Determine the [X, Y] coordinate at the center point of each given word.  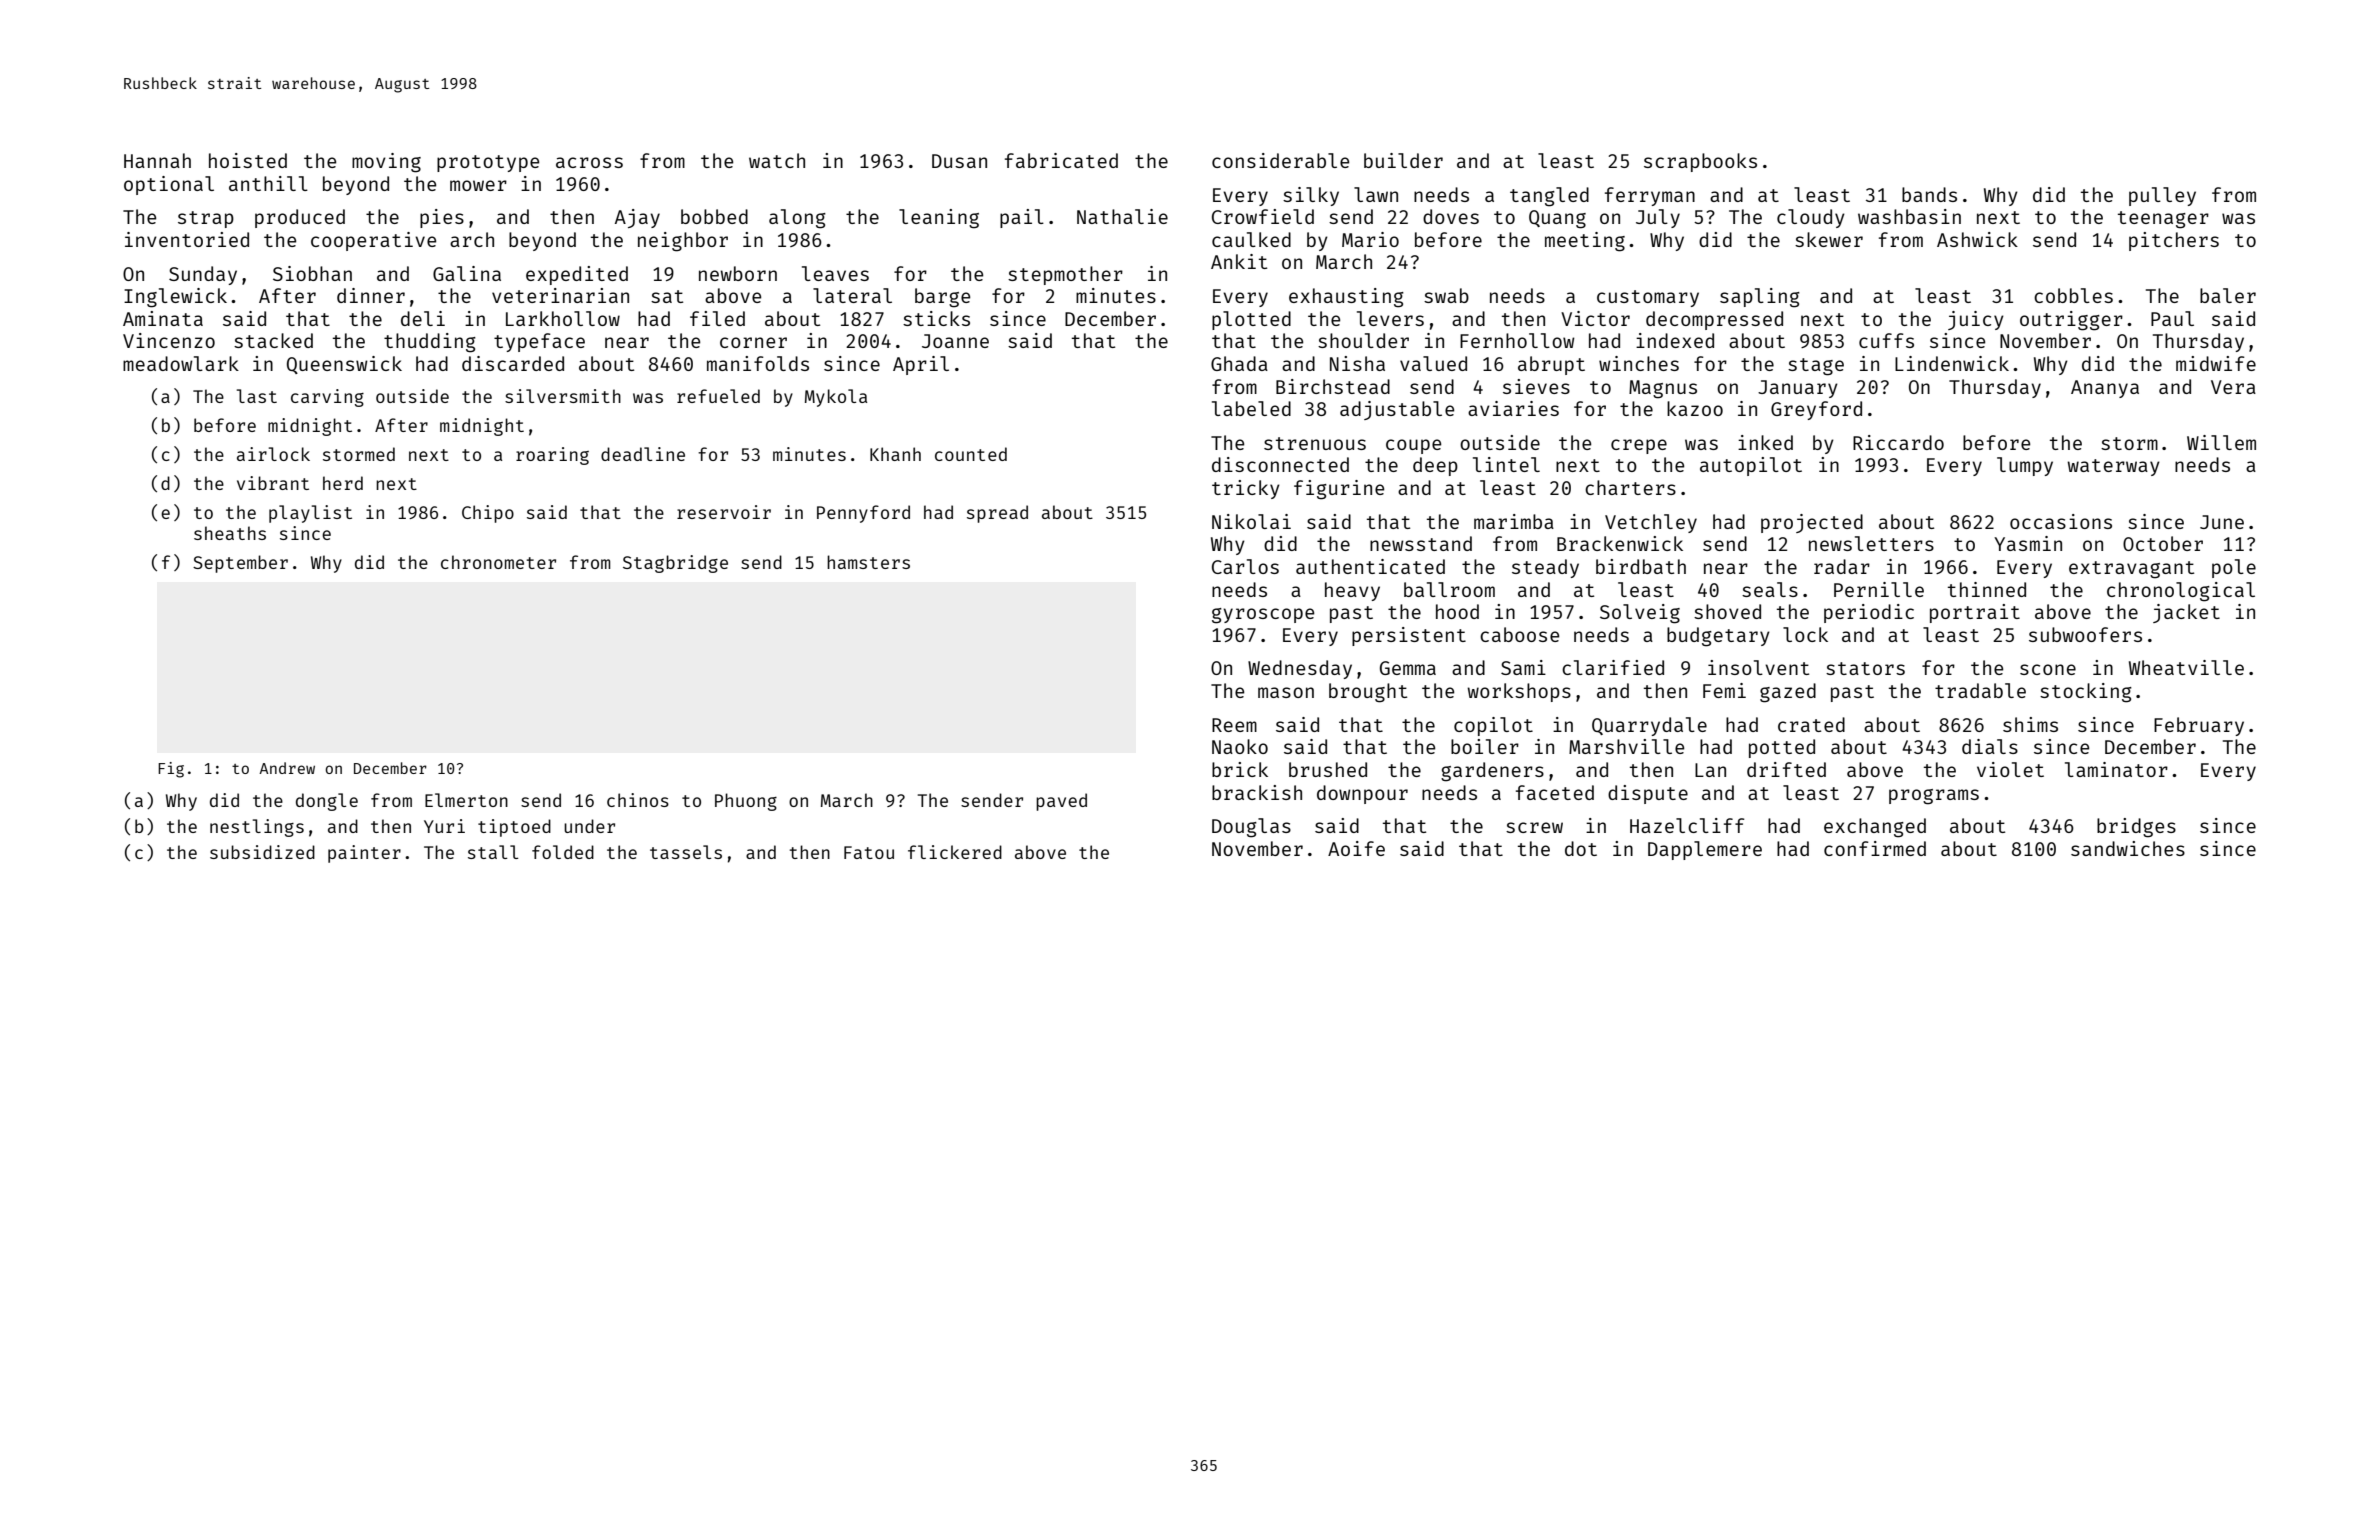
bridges [2136, 828]
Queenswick [344, 365]
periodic [1869, 613]
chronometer [498, 562]
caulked [1251, 239]
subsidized [262, 852]
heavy [1352, 591]
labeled [1251, 408]
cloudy [1811, 218]
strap [206, 219]
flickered [955, 852]
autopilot [1751, 466]
